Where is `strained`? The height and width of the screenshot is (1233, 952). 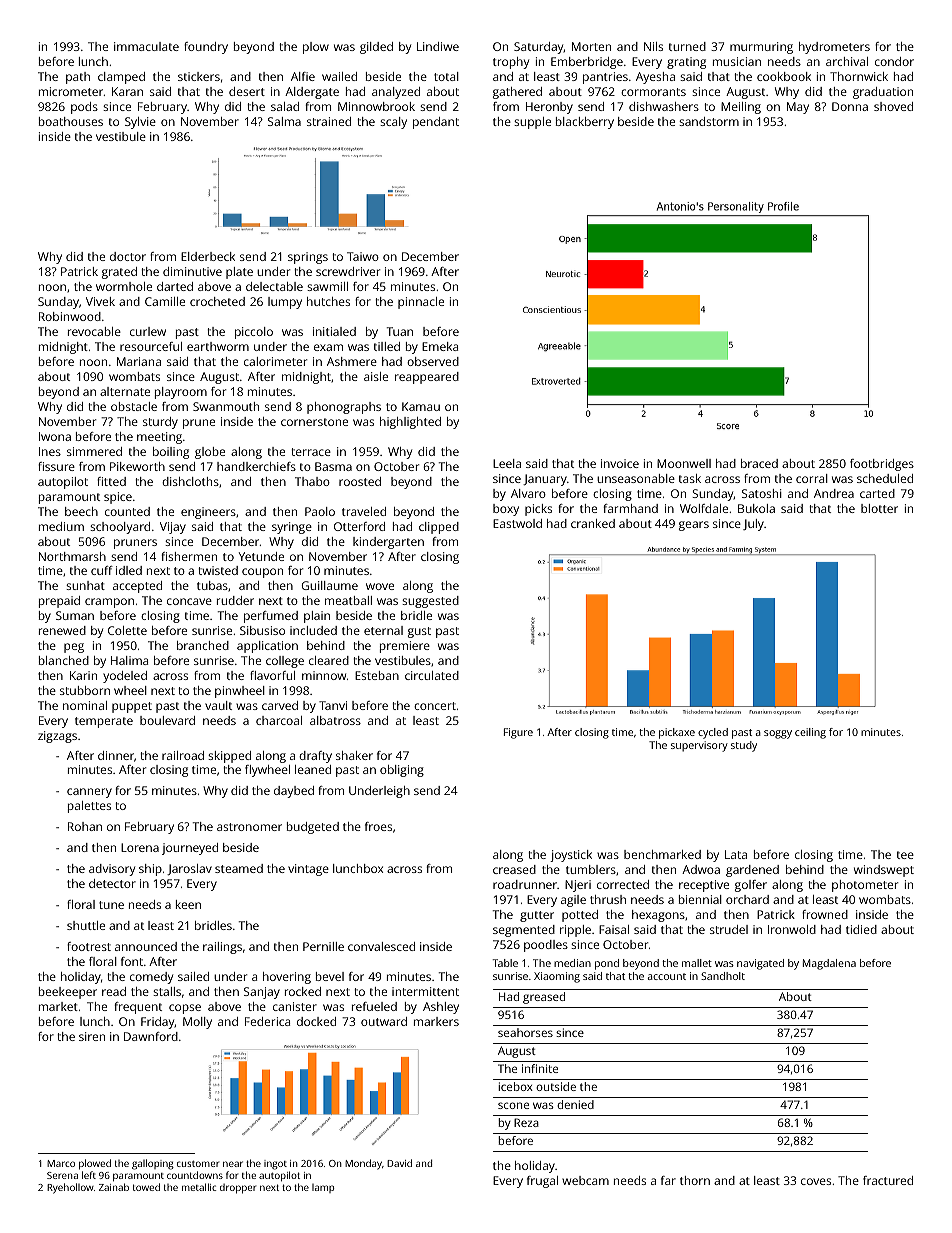
strained is located at coordinates (329, 121).
